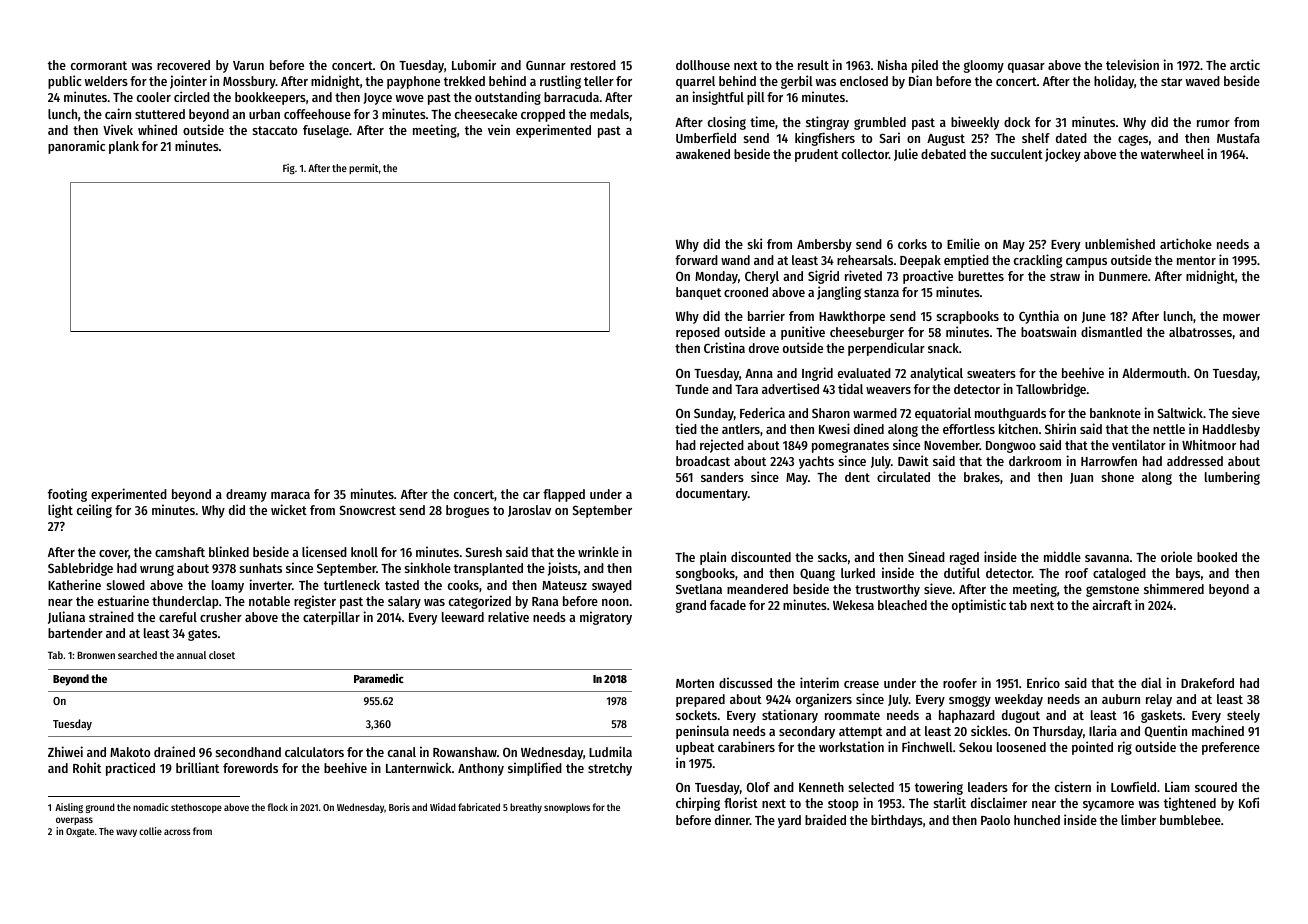  Describe the element at coordinates (1172, 154) in the screenshot. I see `waterwheel` at that location.
